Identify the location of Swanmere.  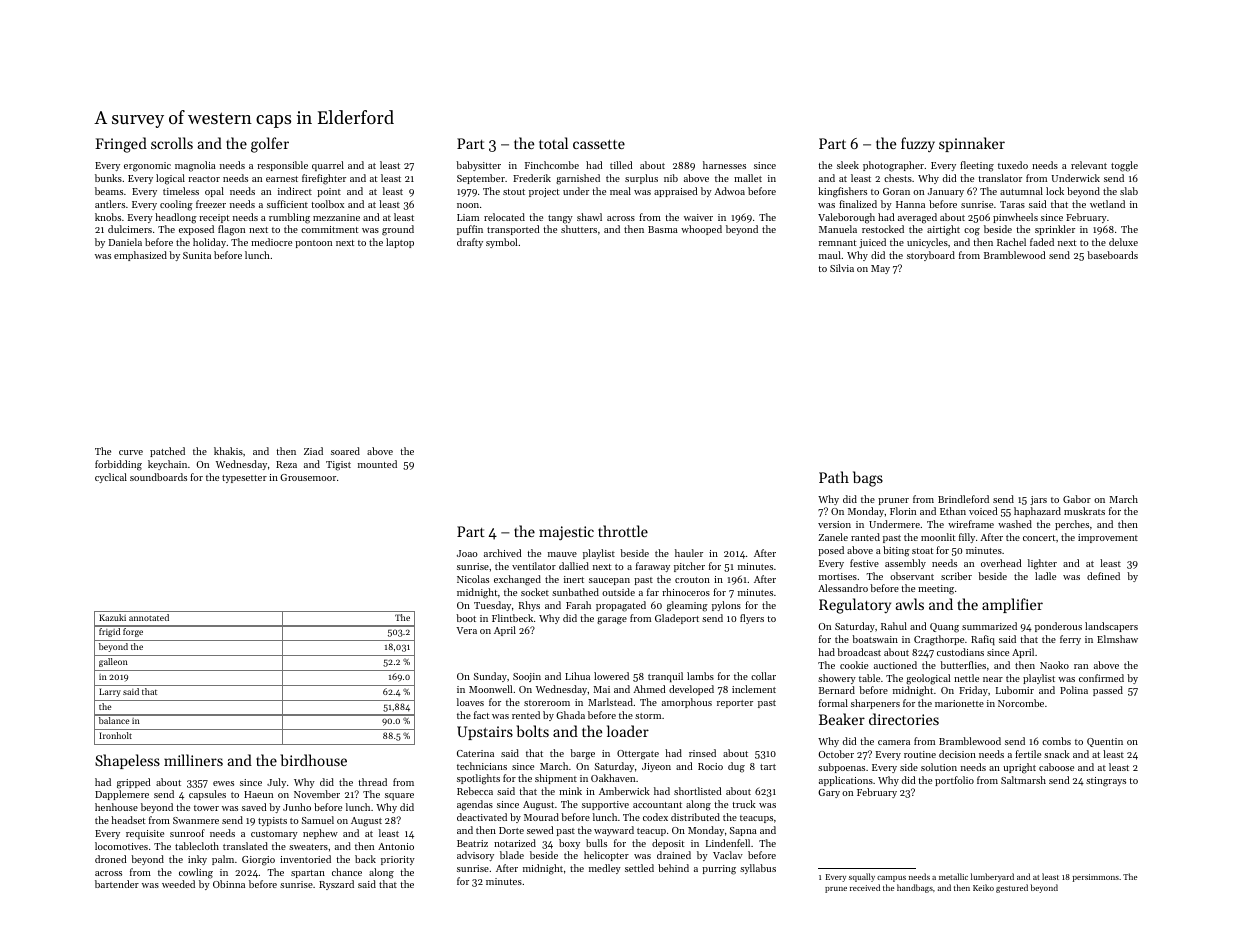
(196, 820).
